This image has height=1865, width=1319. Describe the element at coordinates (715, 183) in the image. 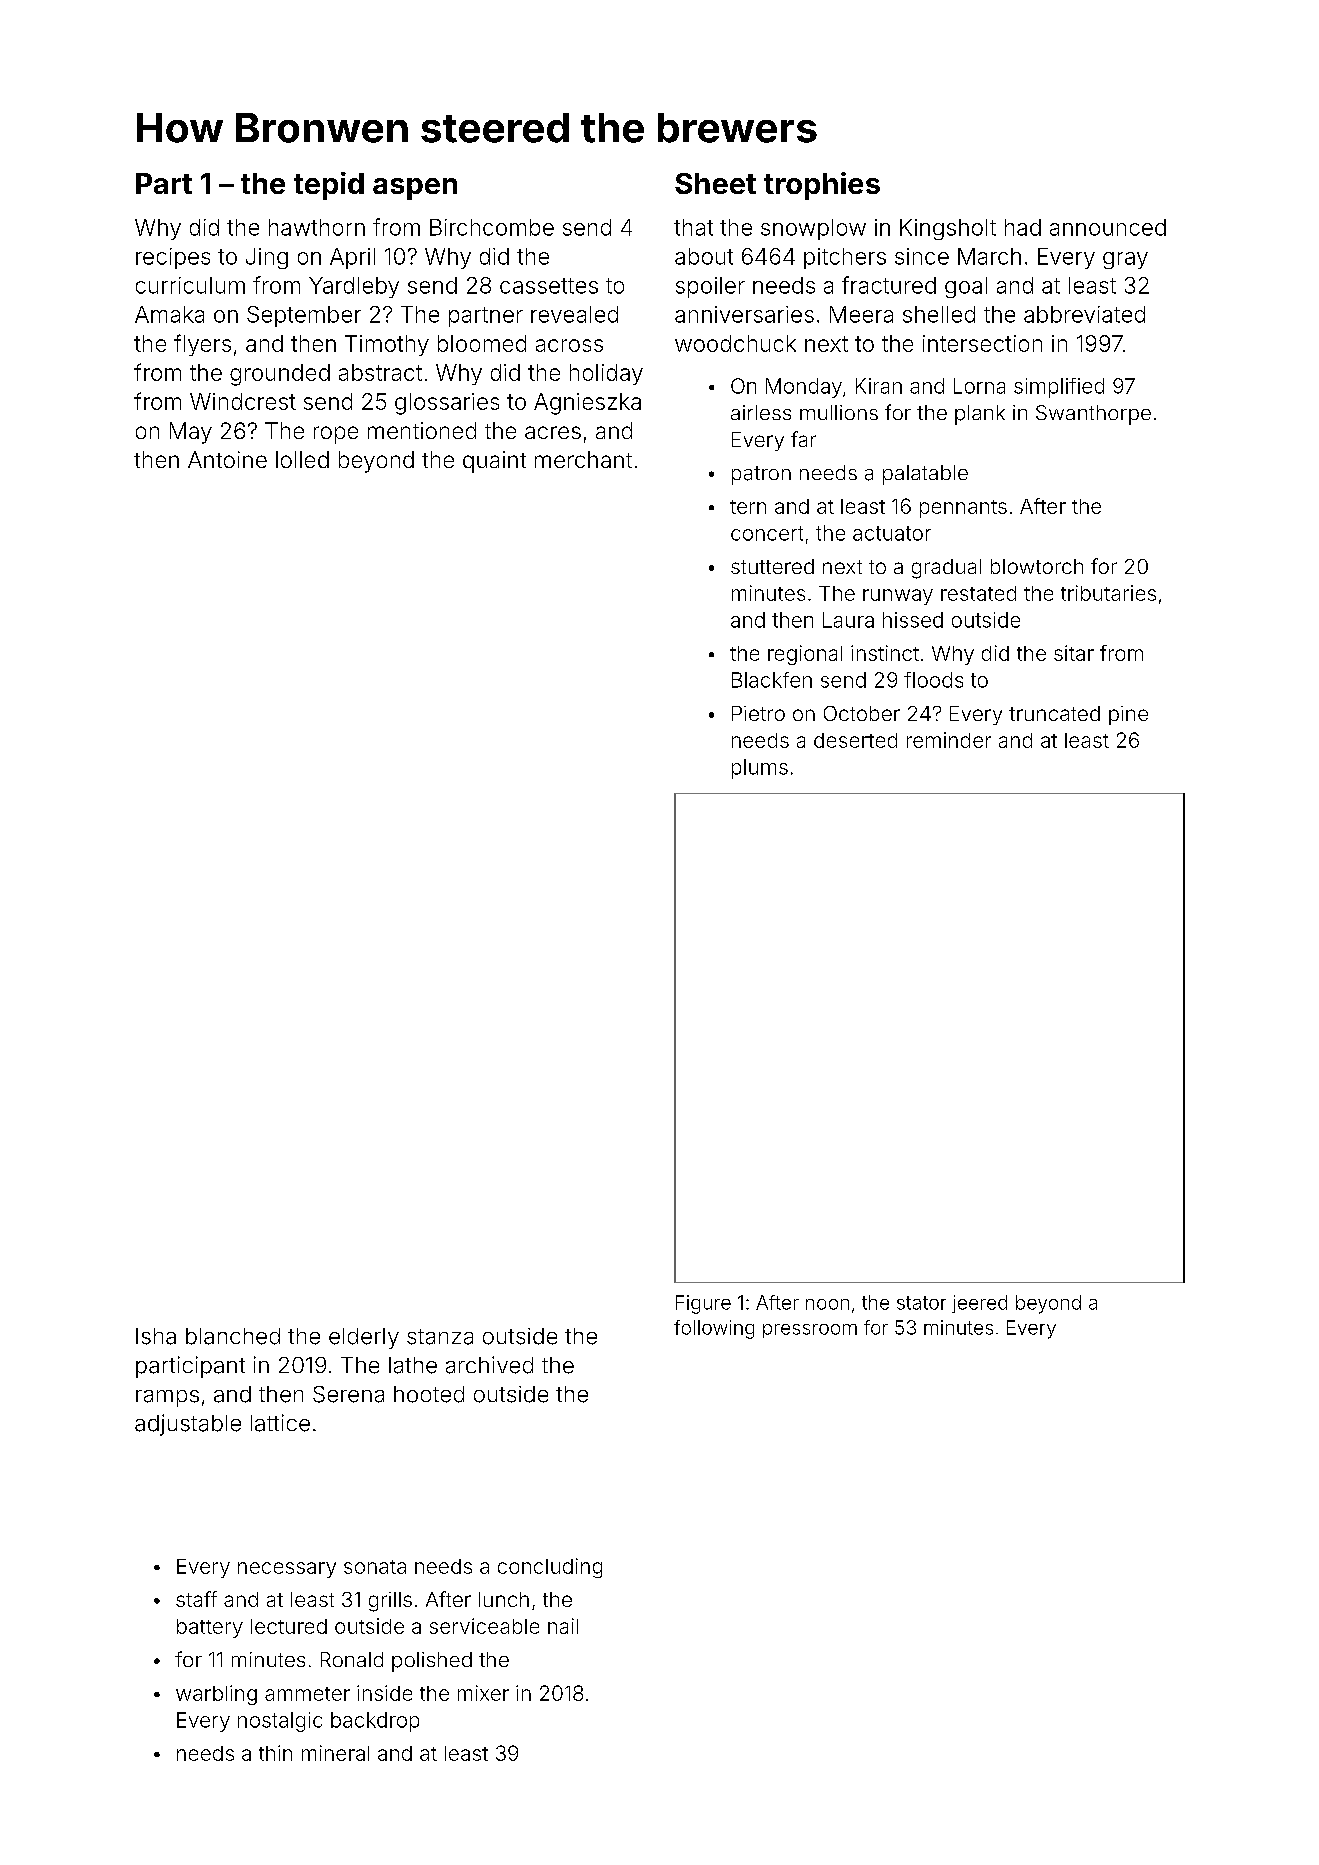

I see `Sheet` at that location.
